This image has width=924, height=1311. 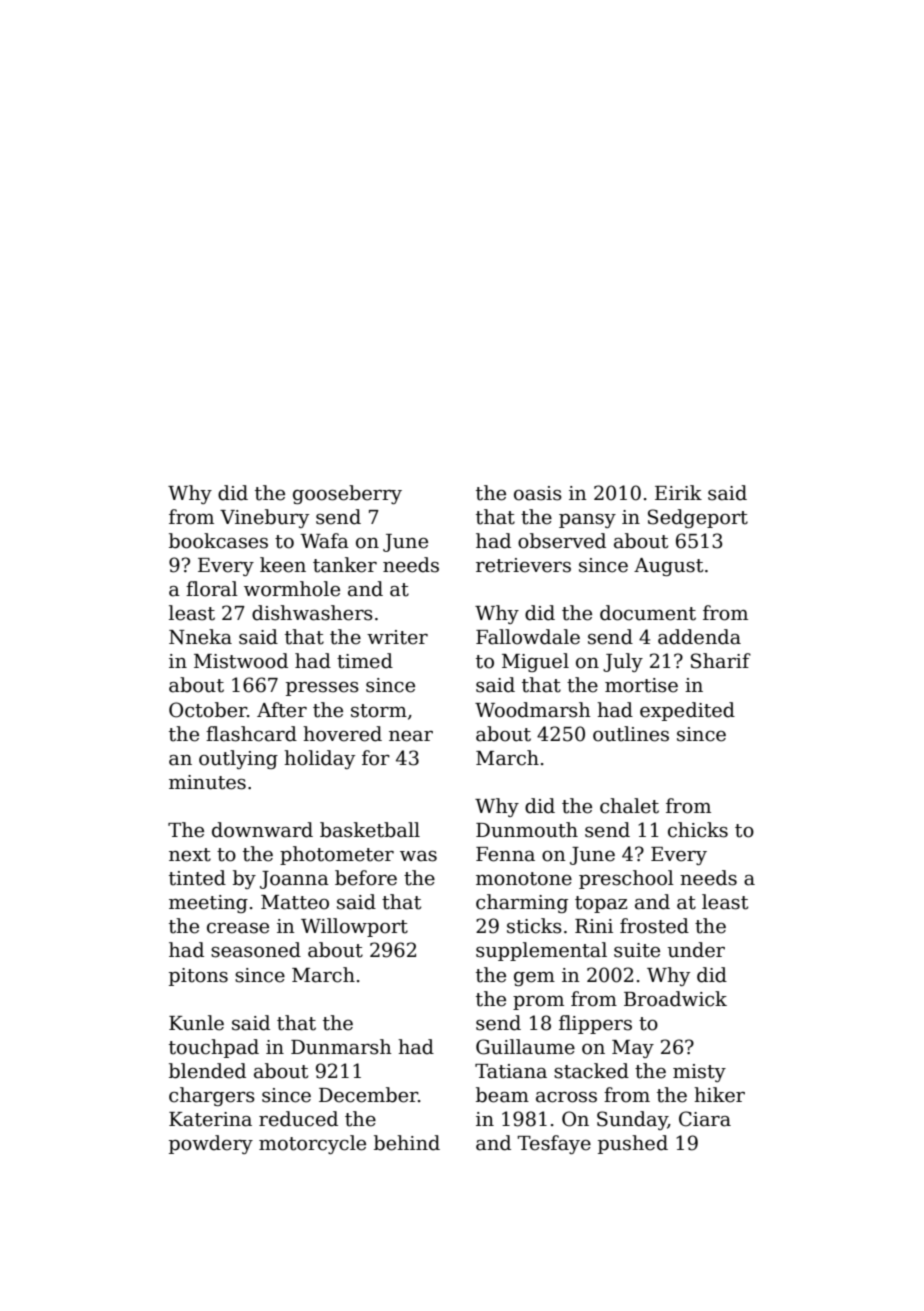 What do you see at coordinates (522, 903) in the image?
I see `charming` at bounding box center [522, 903].
